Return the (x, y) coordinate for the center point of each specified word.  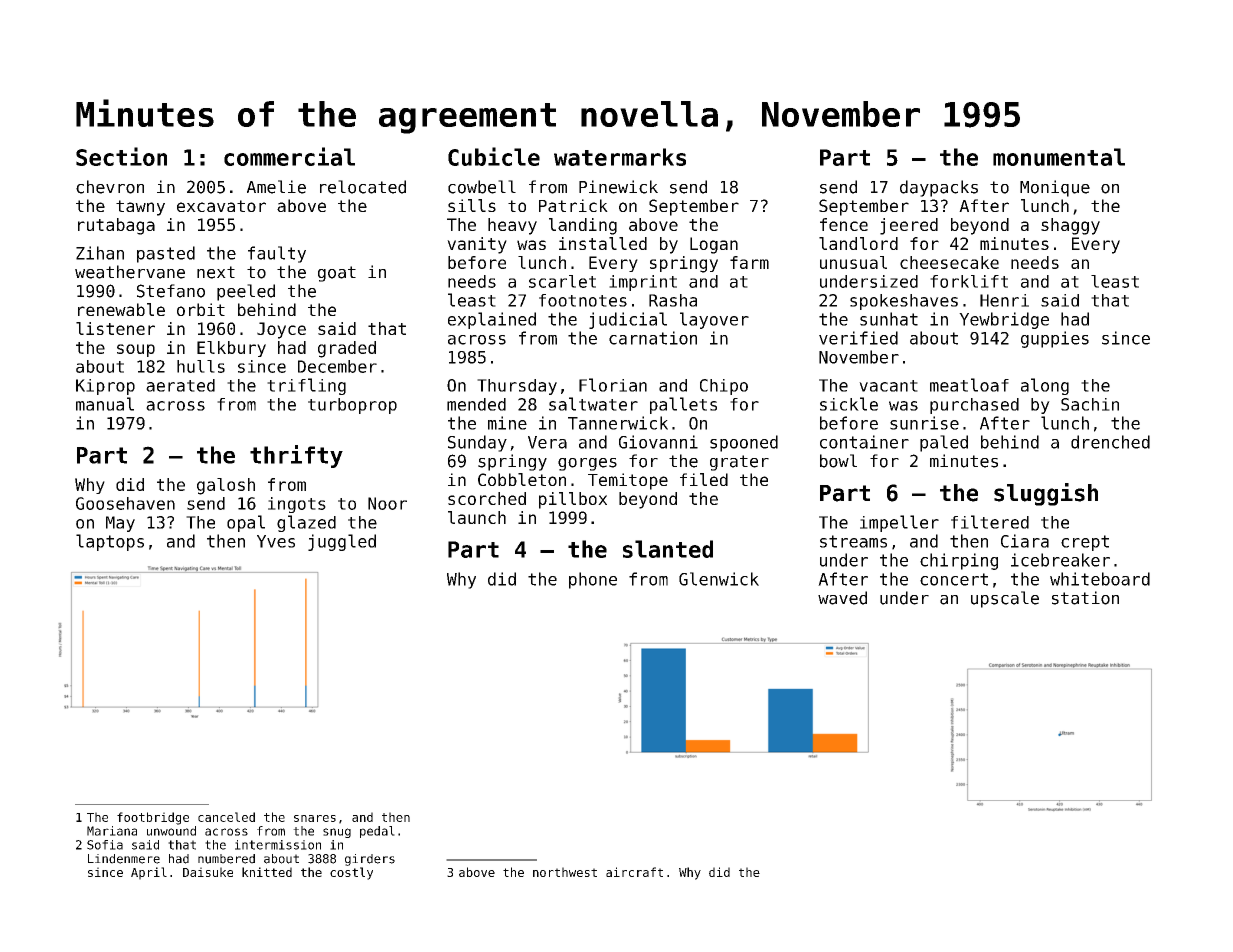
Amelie (276, 187)
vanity (477, 245)
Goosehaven (125, 503)
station (1085, 598)
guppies (1055, 339)
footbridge (153, 818)
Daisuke (208, 872)
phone (593, 580)
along (1045, 386)
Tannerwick (618, 423)
